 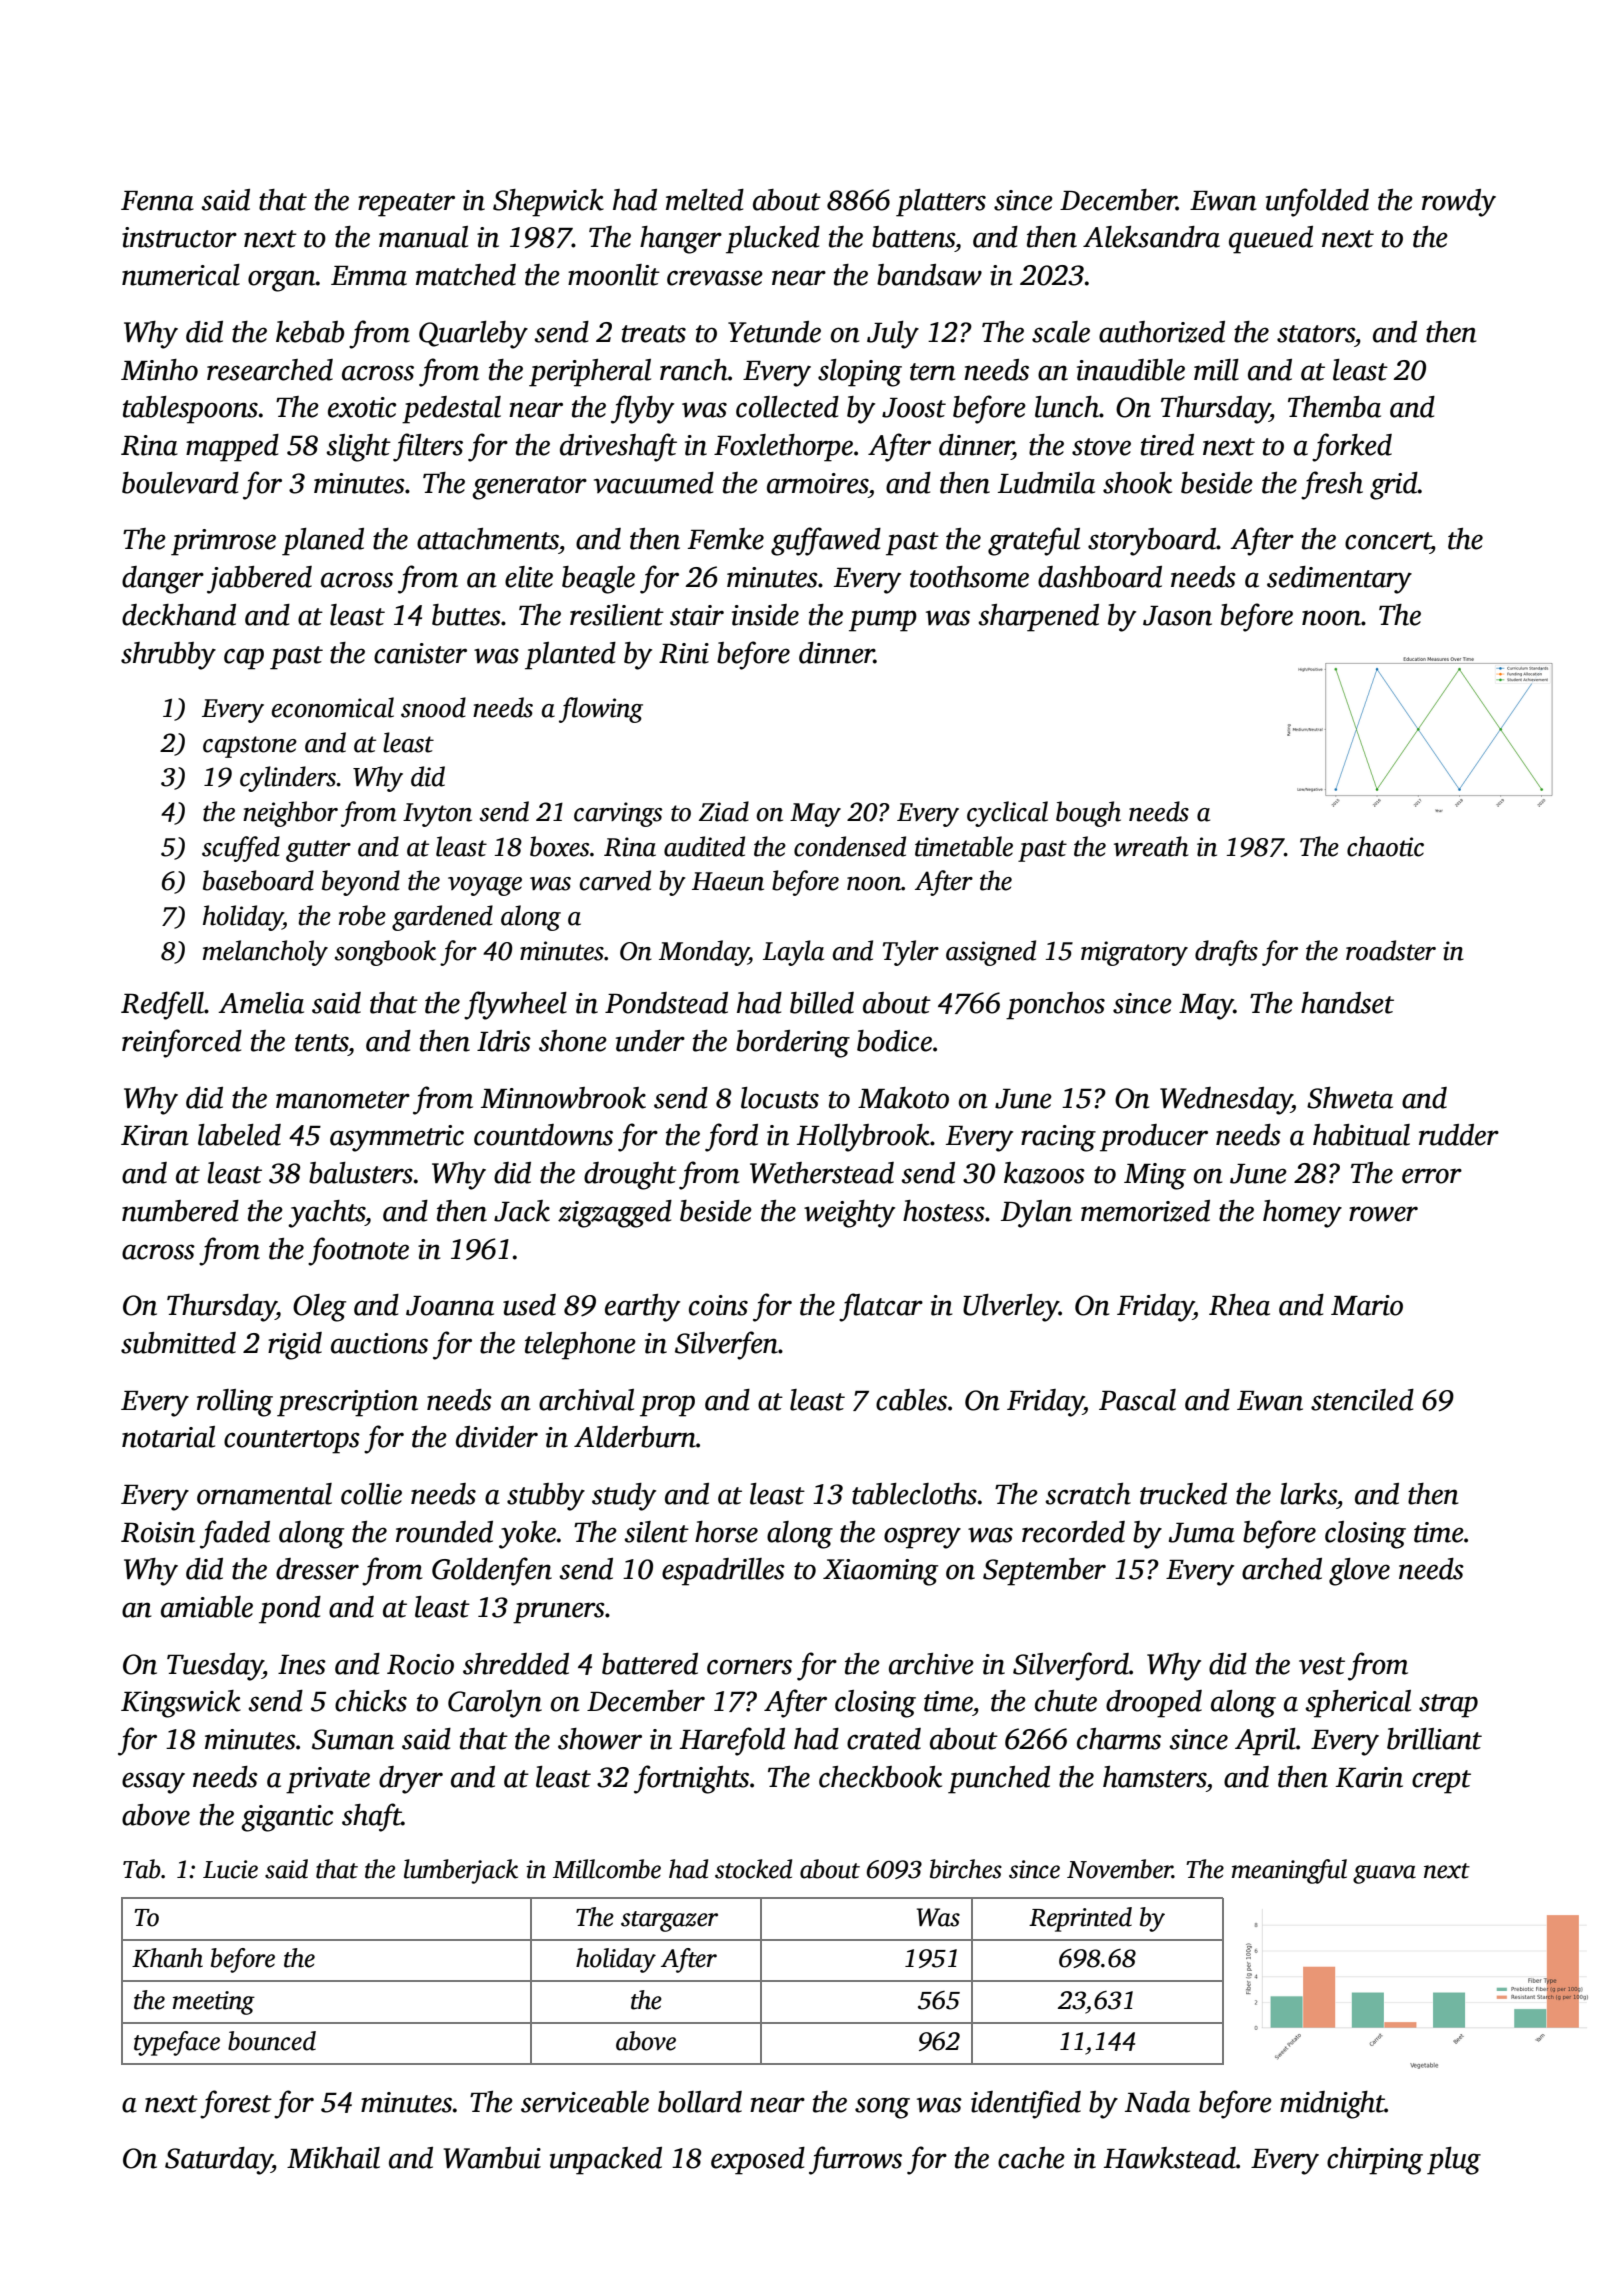 I want to click on bounced, so click(x=272, y=2041).
